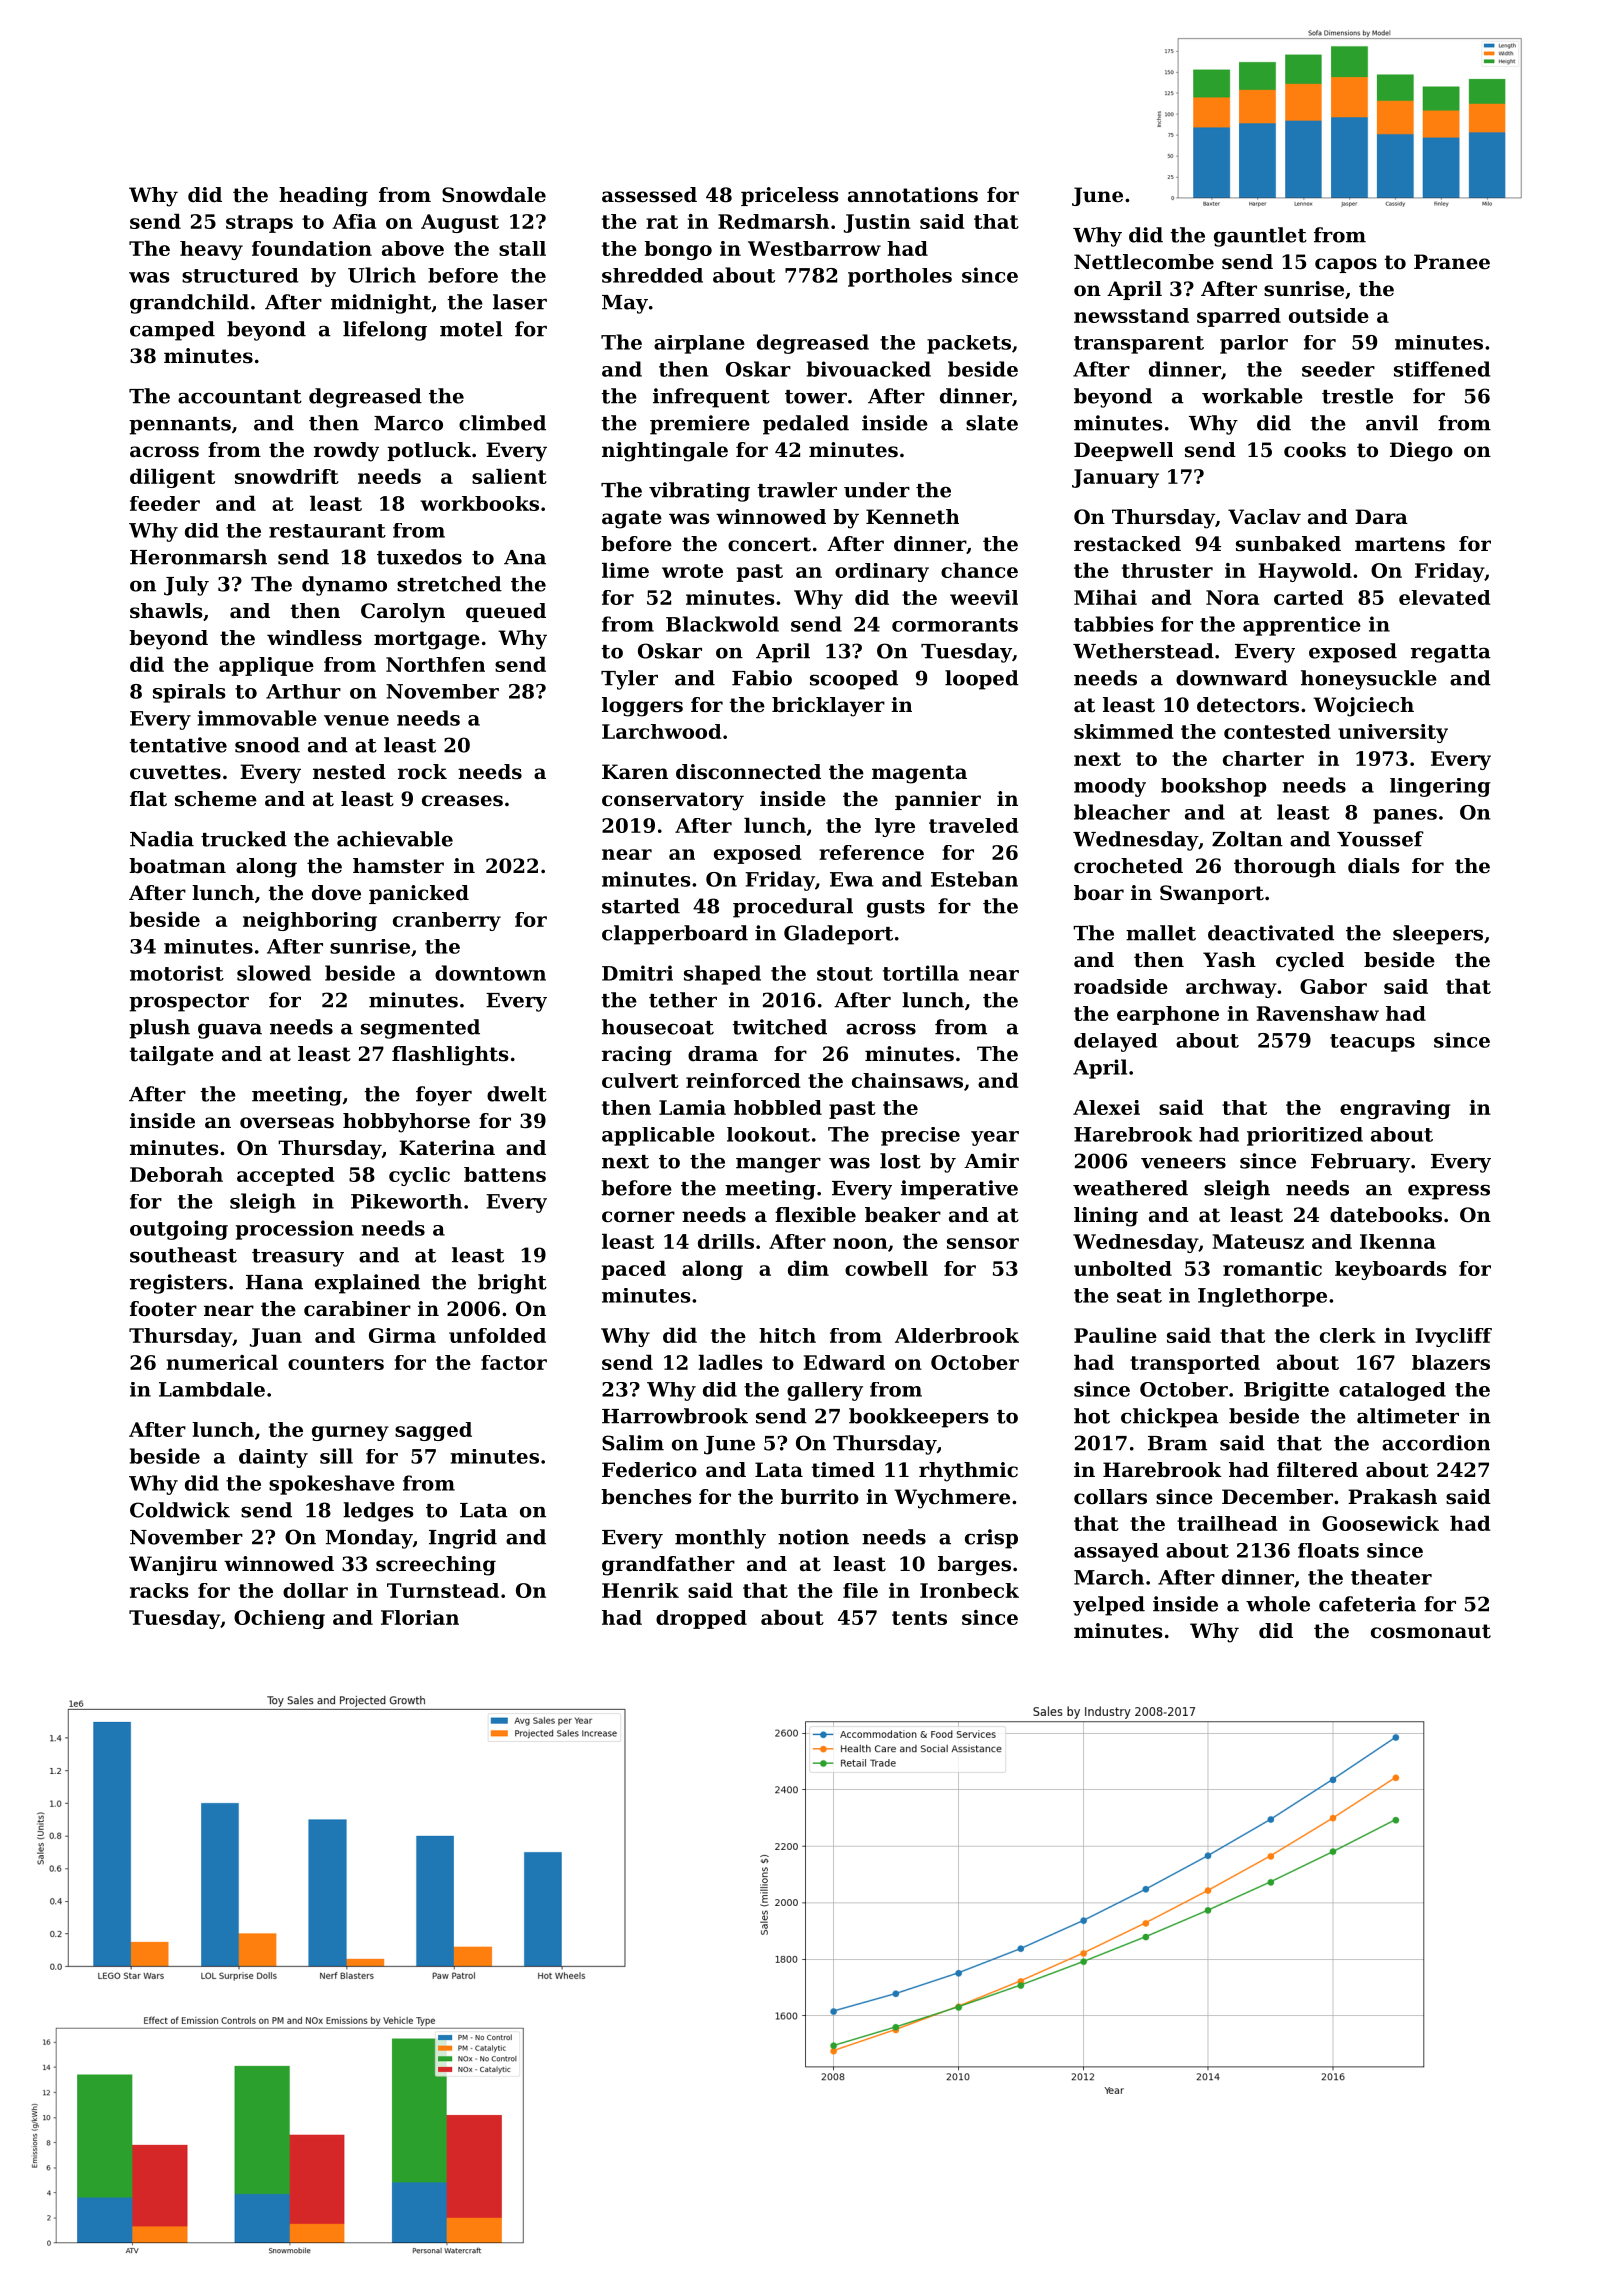 This screenshot has height=2292, width=1620. What do you see at coordinates (1372, 1043) in the screenshot?
I see `teacups` at bounding box center [1372, 1043].
